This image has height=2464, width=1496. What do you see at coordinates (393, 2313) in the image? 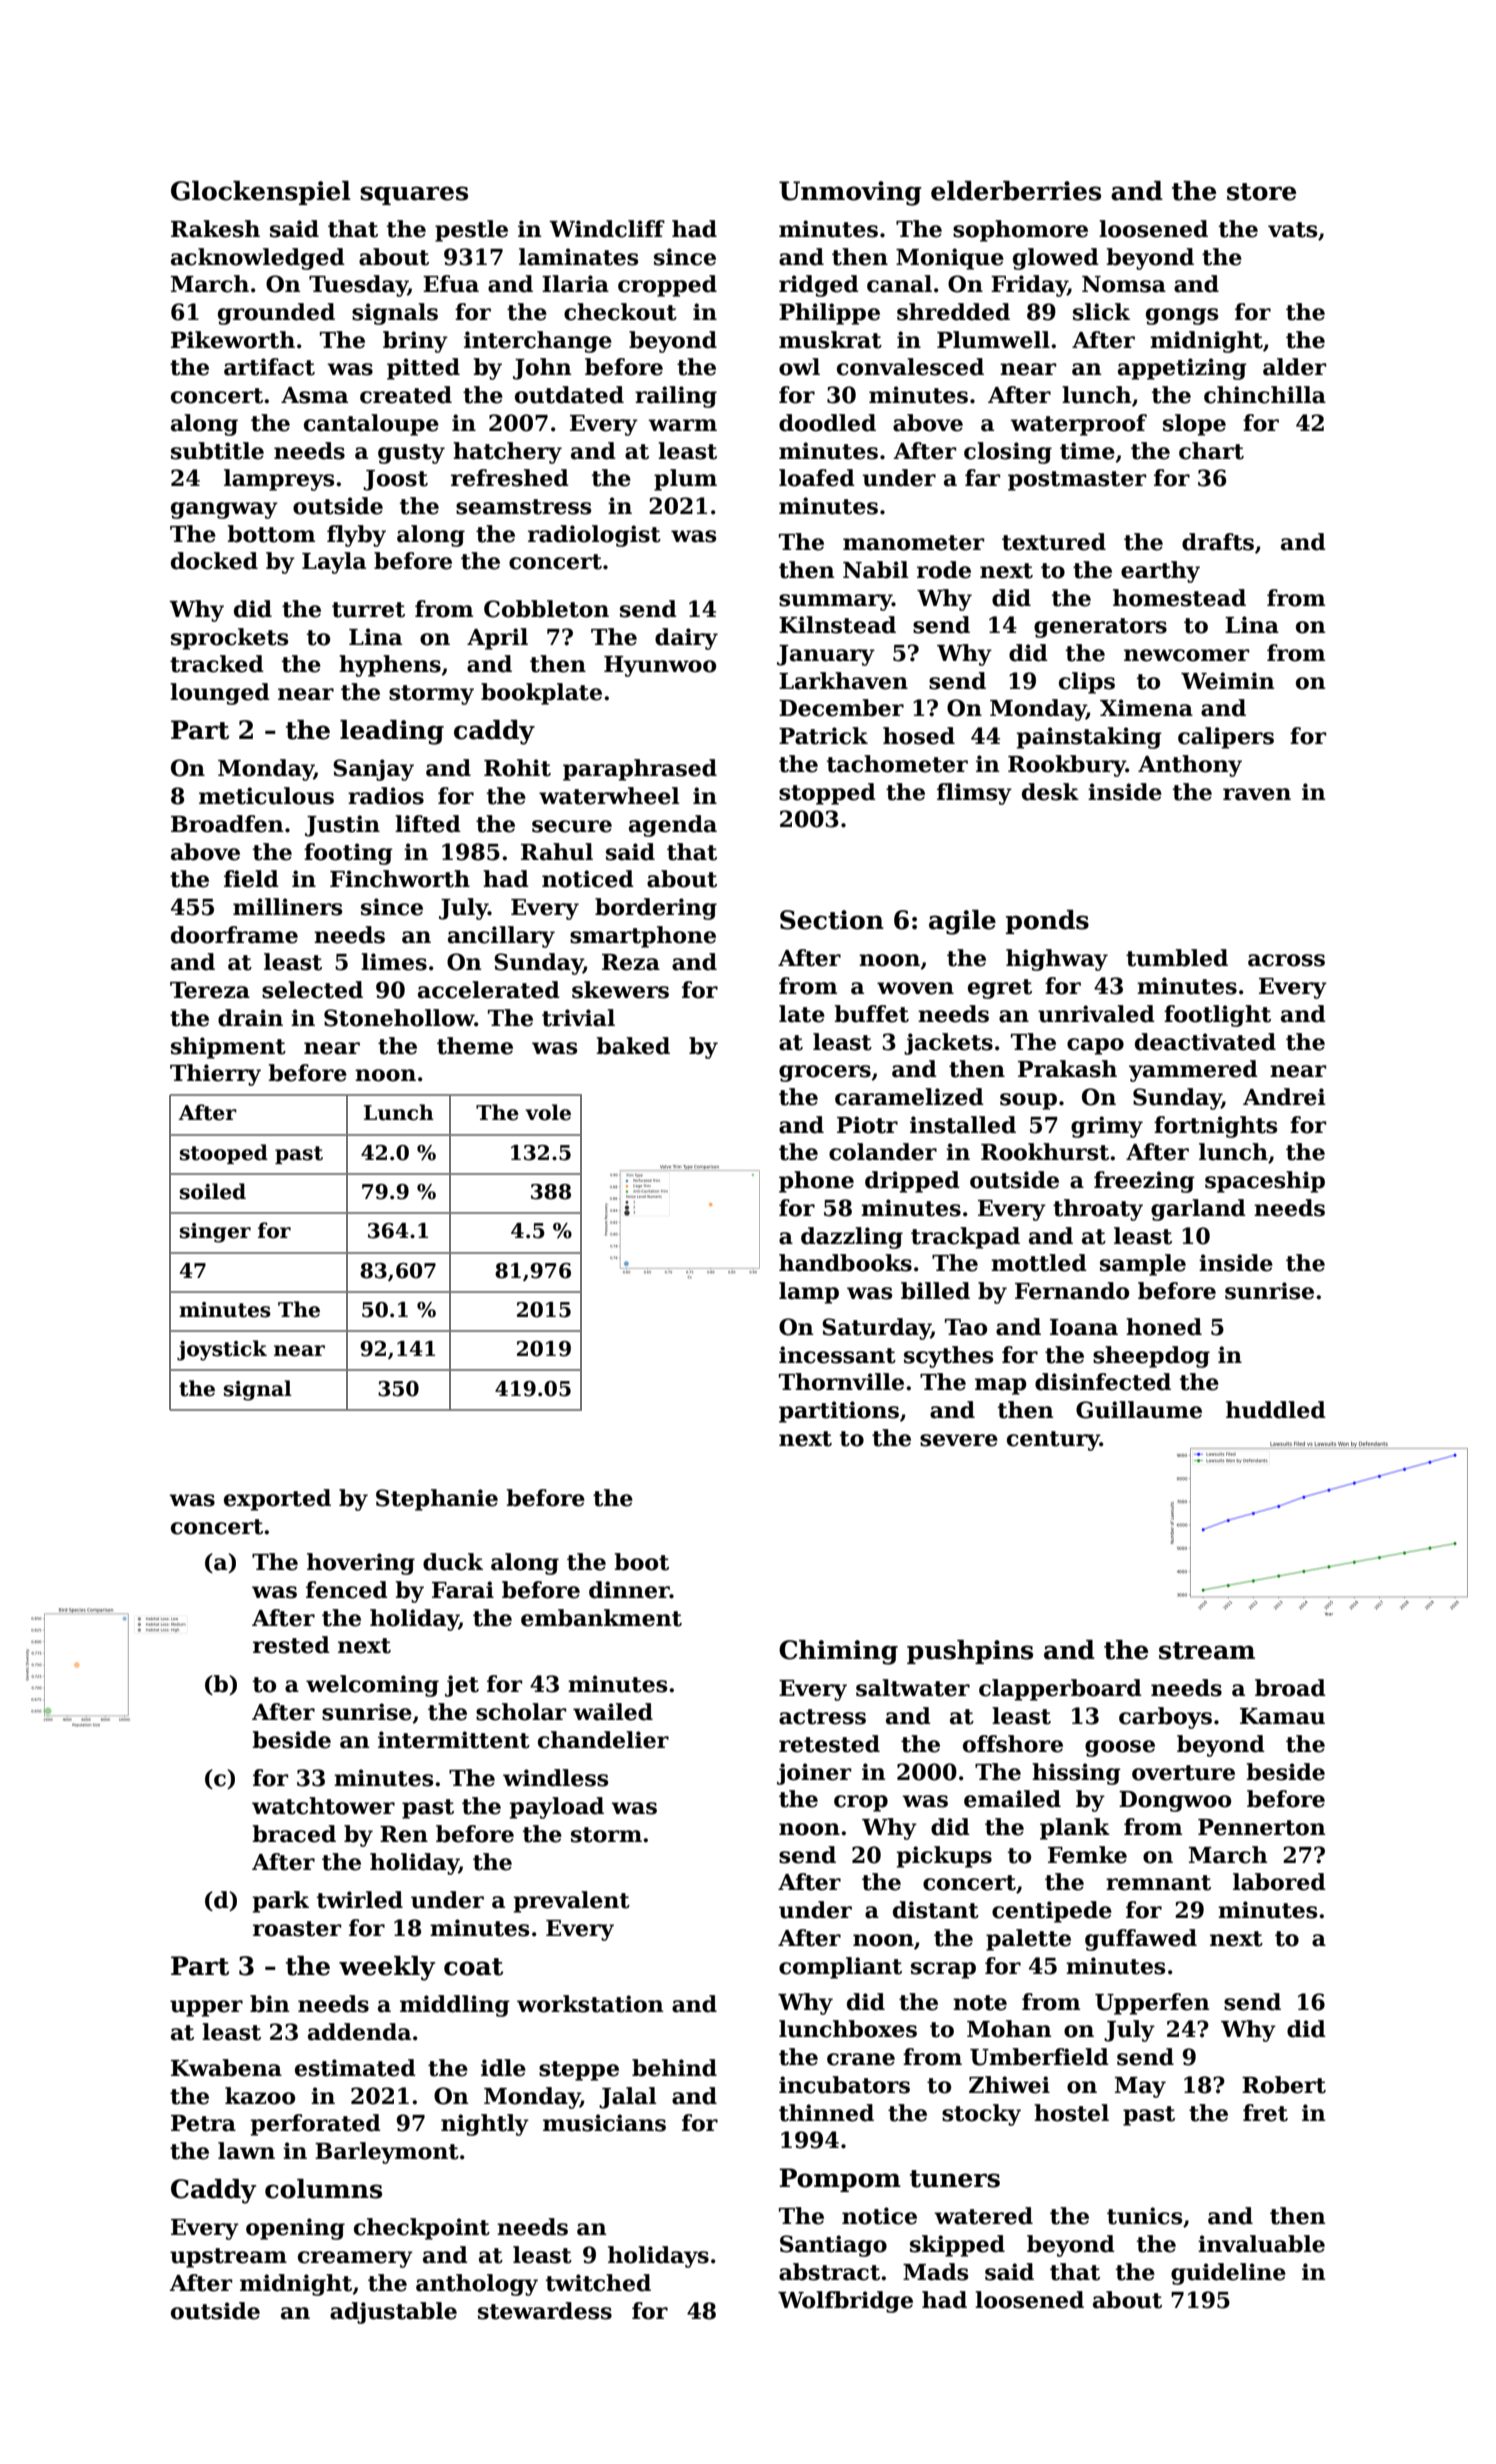
I see `adjustable` at bounding box center [393, 2313].
